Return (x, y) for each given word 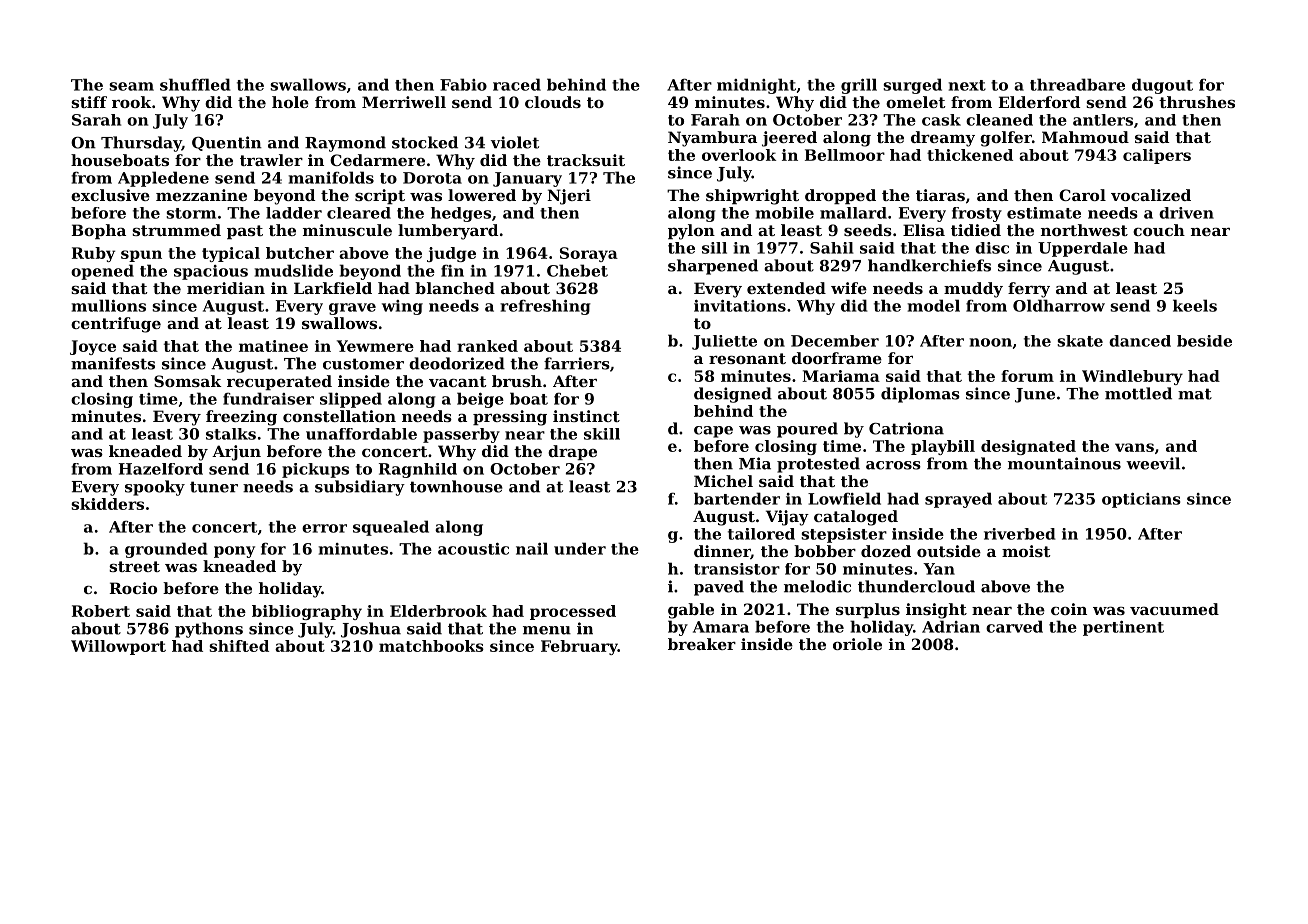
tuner (214, 487)
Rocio (133, 588)
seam (131, 86)
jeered (789, 139)
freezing (241, 418)
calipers (1157, 156)
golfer (1006, 139)
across (893, 465)
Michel (723, 481)
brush (517, 381)
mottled (1138, 393)
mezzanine (201, 195)
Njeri (569, 197)
